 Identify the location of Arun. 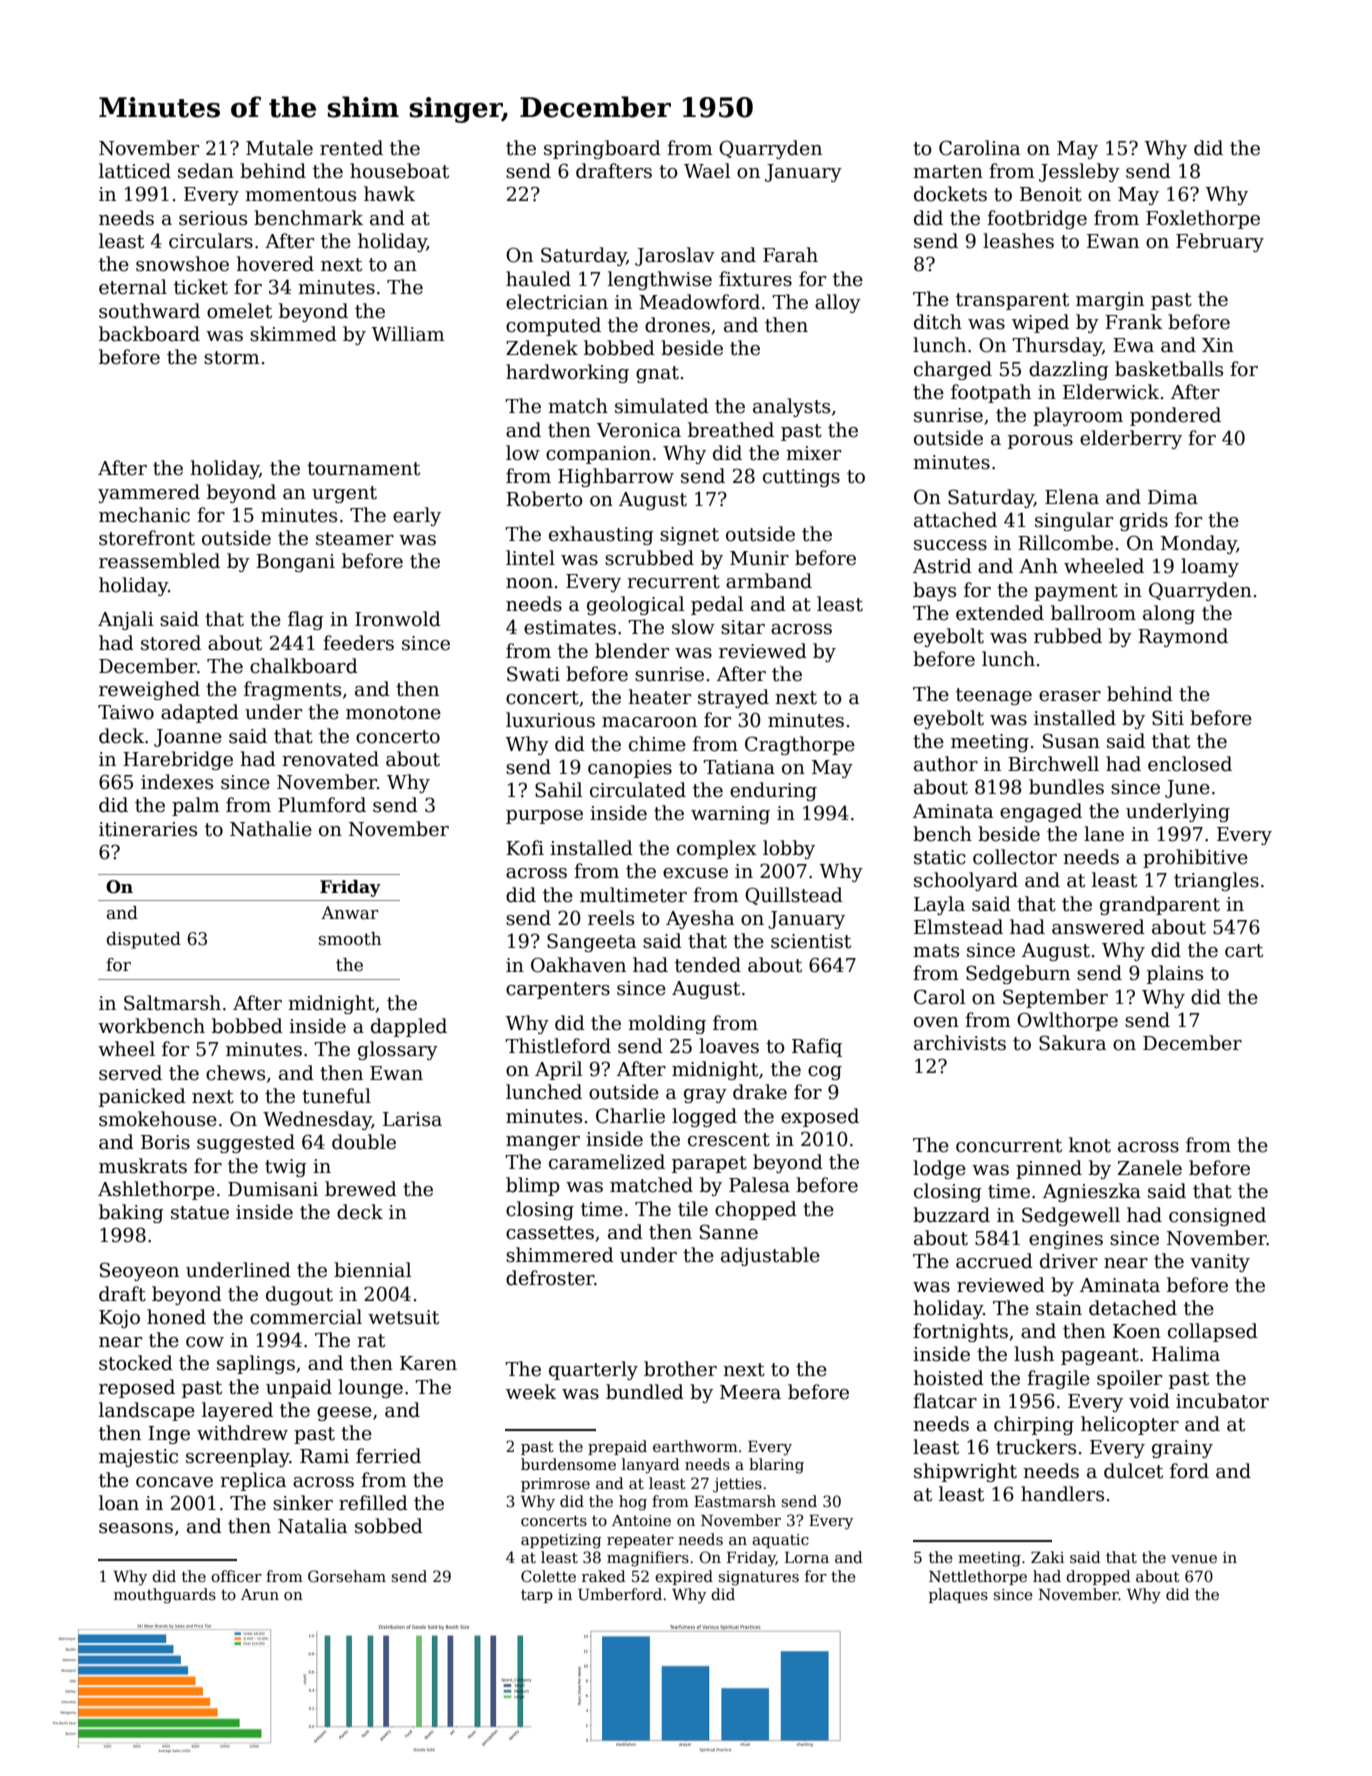
(260, 1594).
